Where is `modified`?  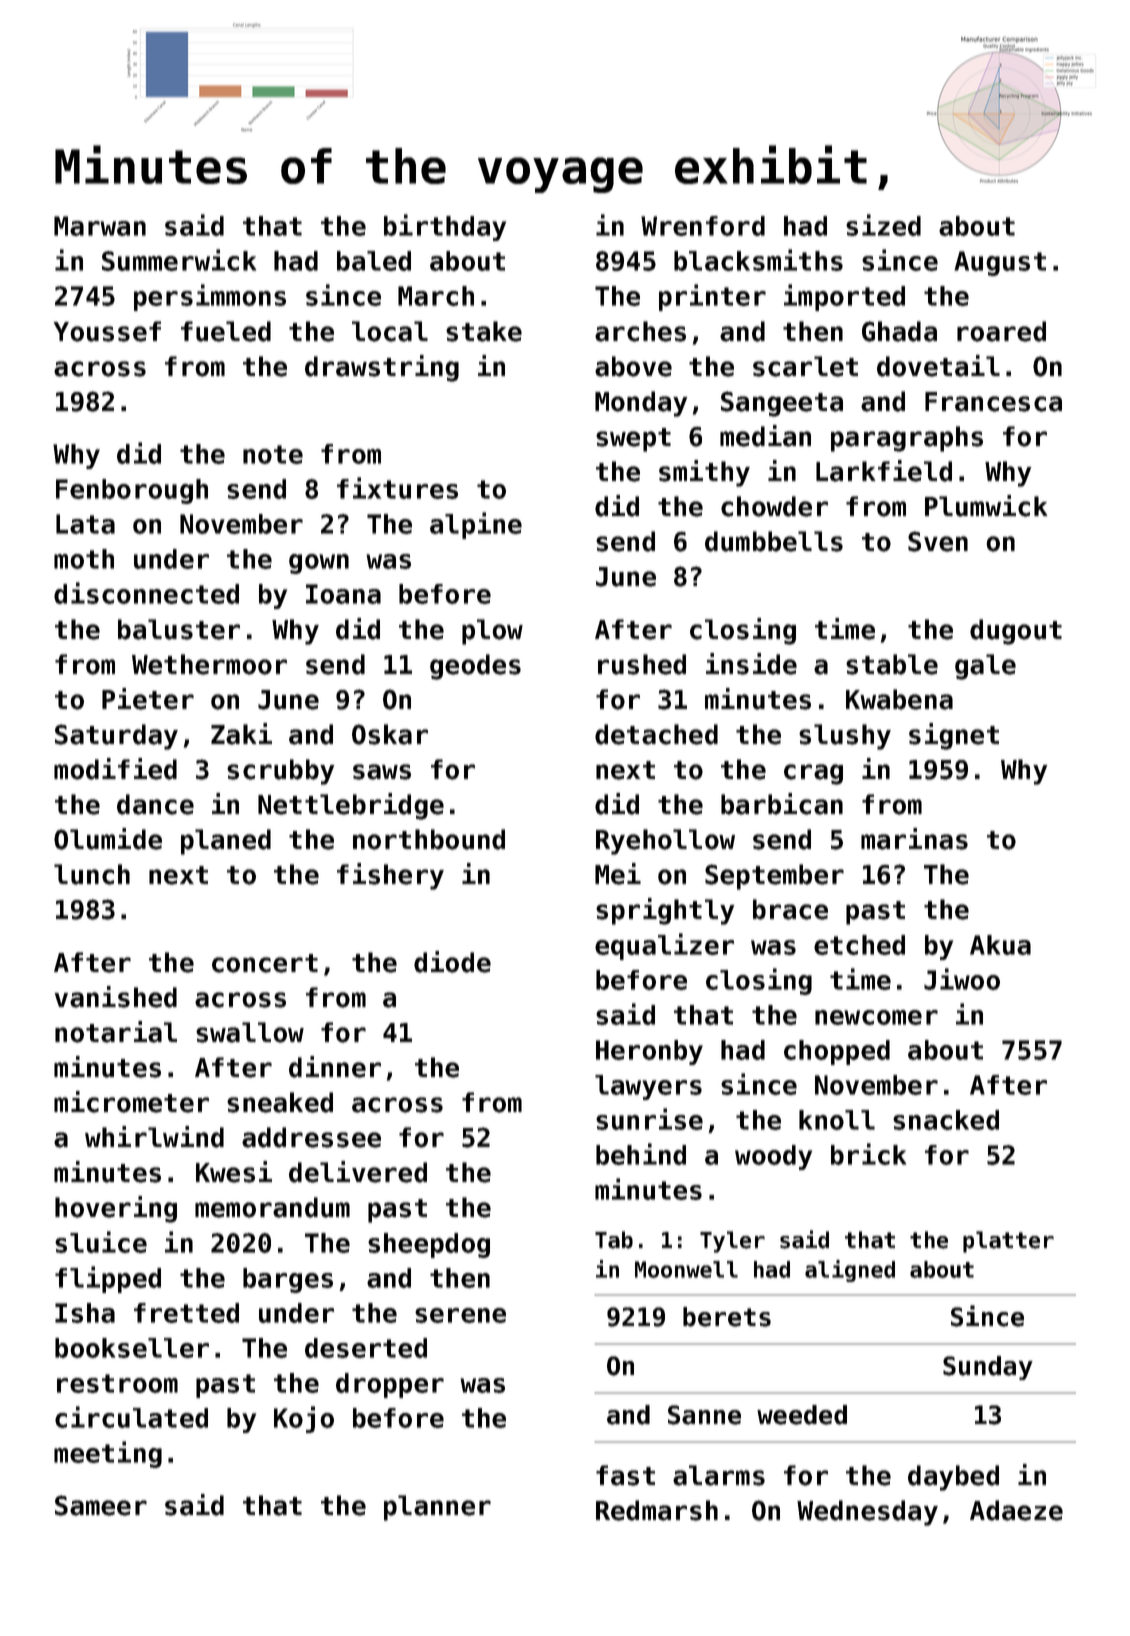 modified is located at coordinates (115, 769).
